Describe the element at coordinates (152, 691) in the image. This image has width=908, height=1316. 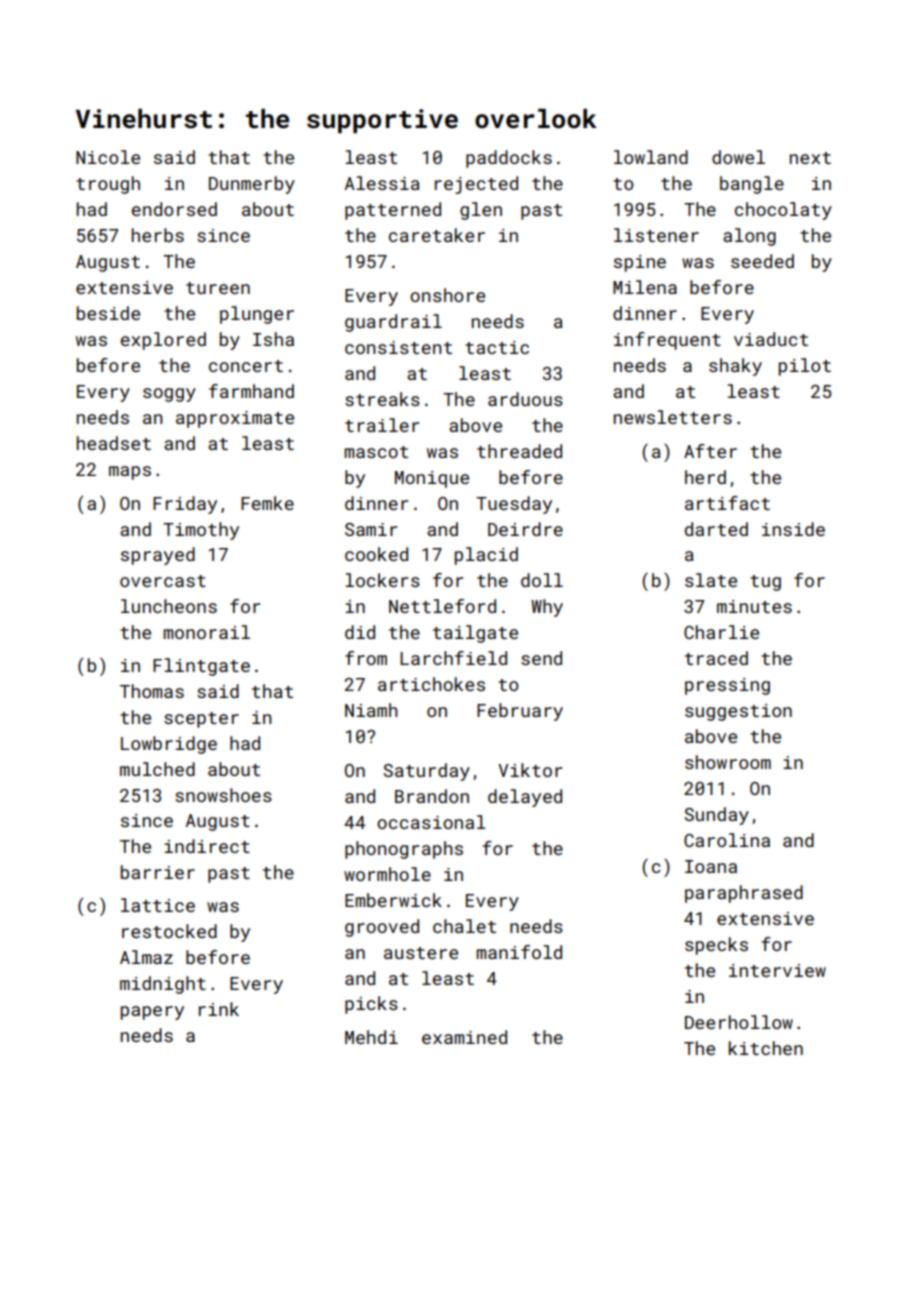
I see `Thomas` at that location.
